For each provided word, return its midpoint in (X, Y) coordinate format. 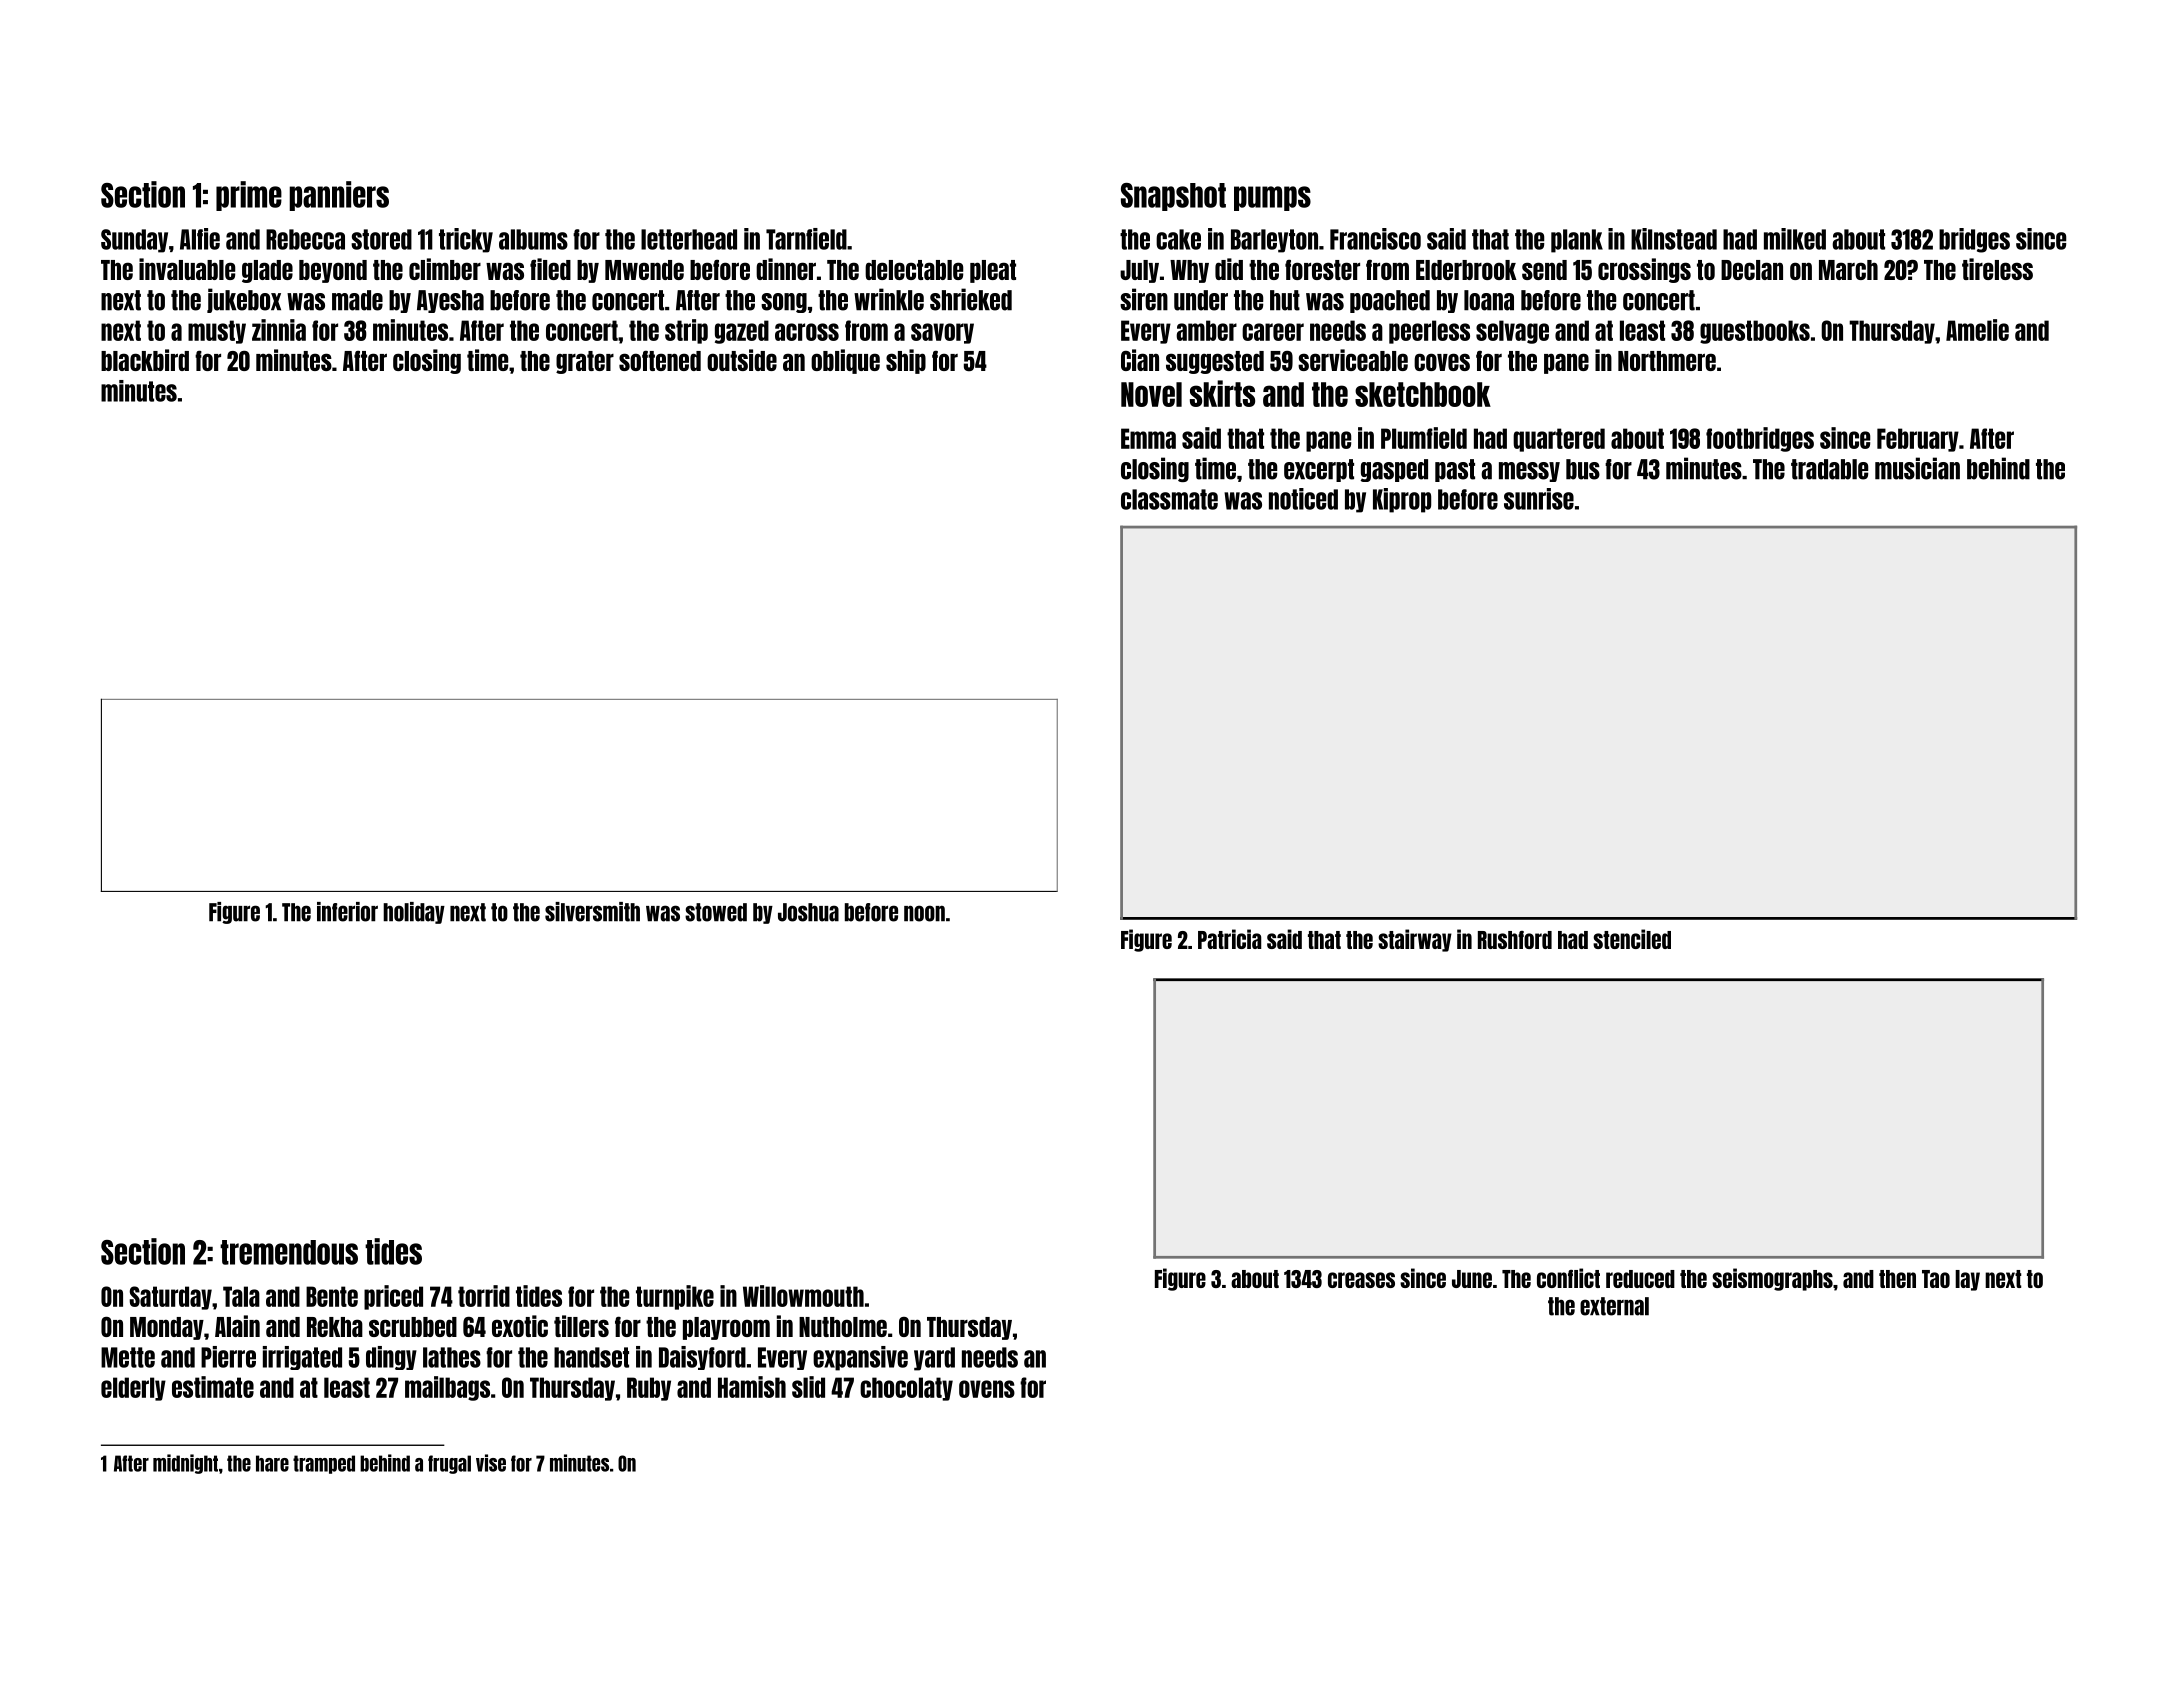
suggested (1215, 362)
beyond (333, 271)
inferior (347, 912)
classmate (1169, 499)
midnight (185, 1464)
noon (924, 913)
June (1472, 1279)
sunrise (1539, 499)
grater (585, 362)
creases (1361, 1280)
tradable (1830, 469)
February (1918, 440)
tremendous (289, 1252)
